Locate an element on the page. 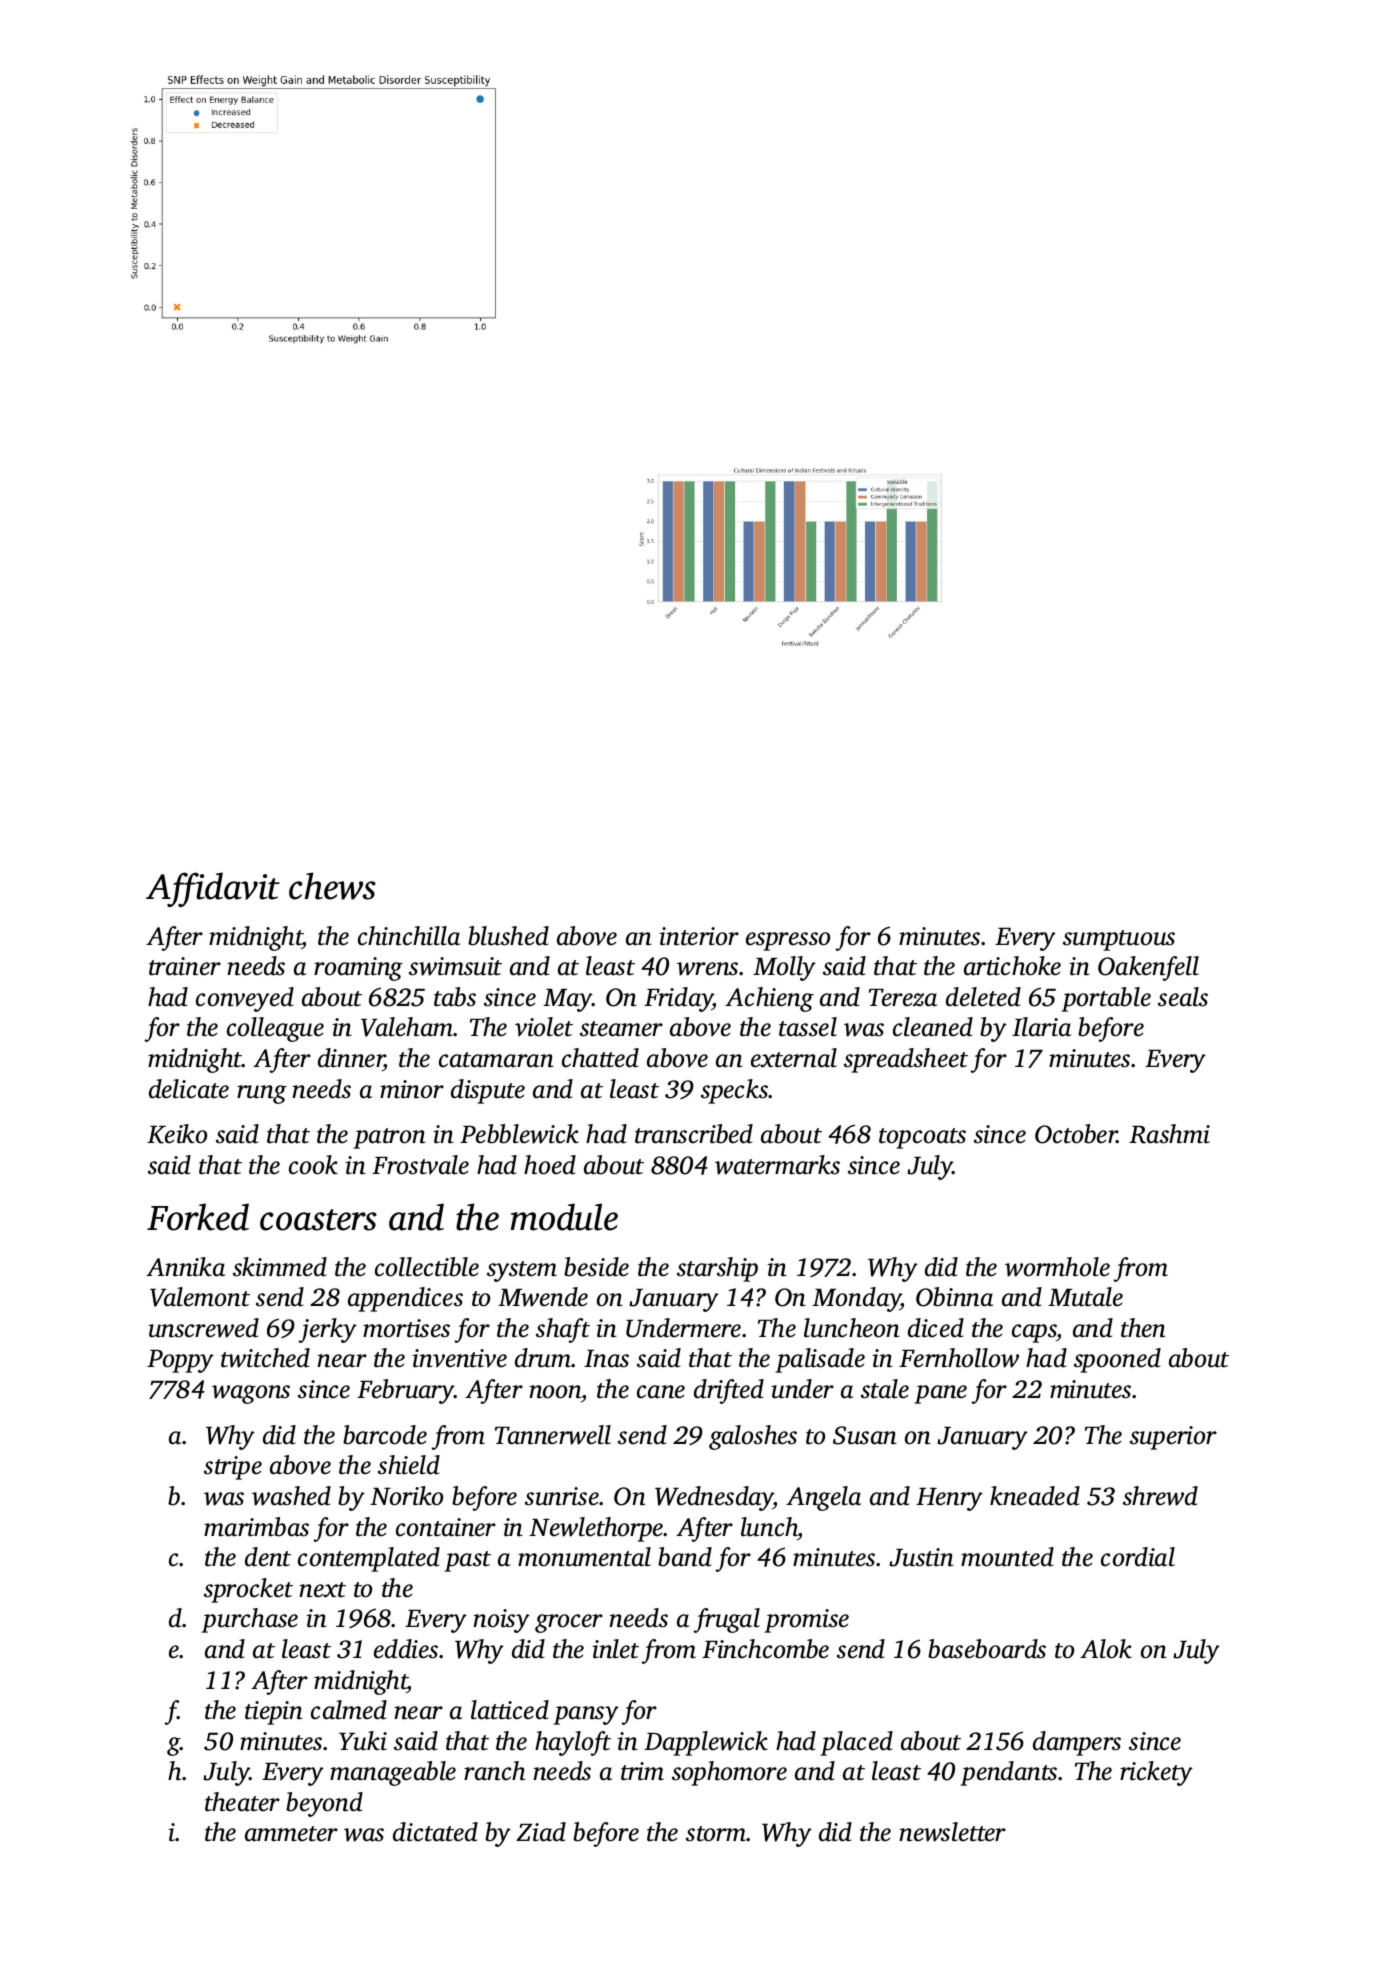 The width and height of the document is (1386, 1969). hoed is located at coordinates (550, 1165).
